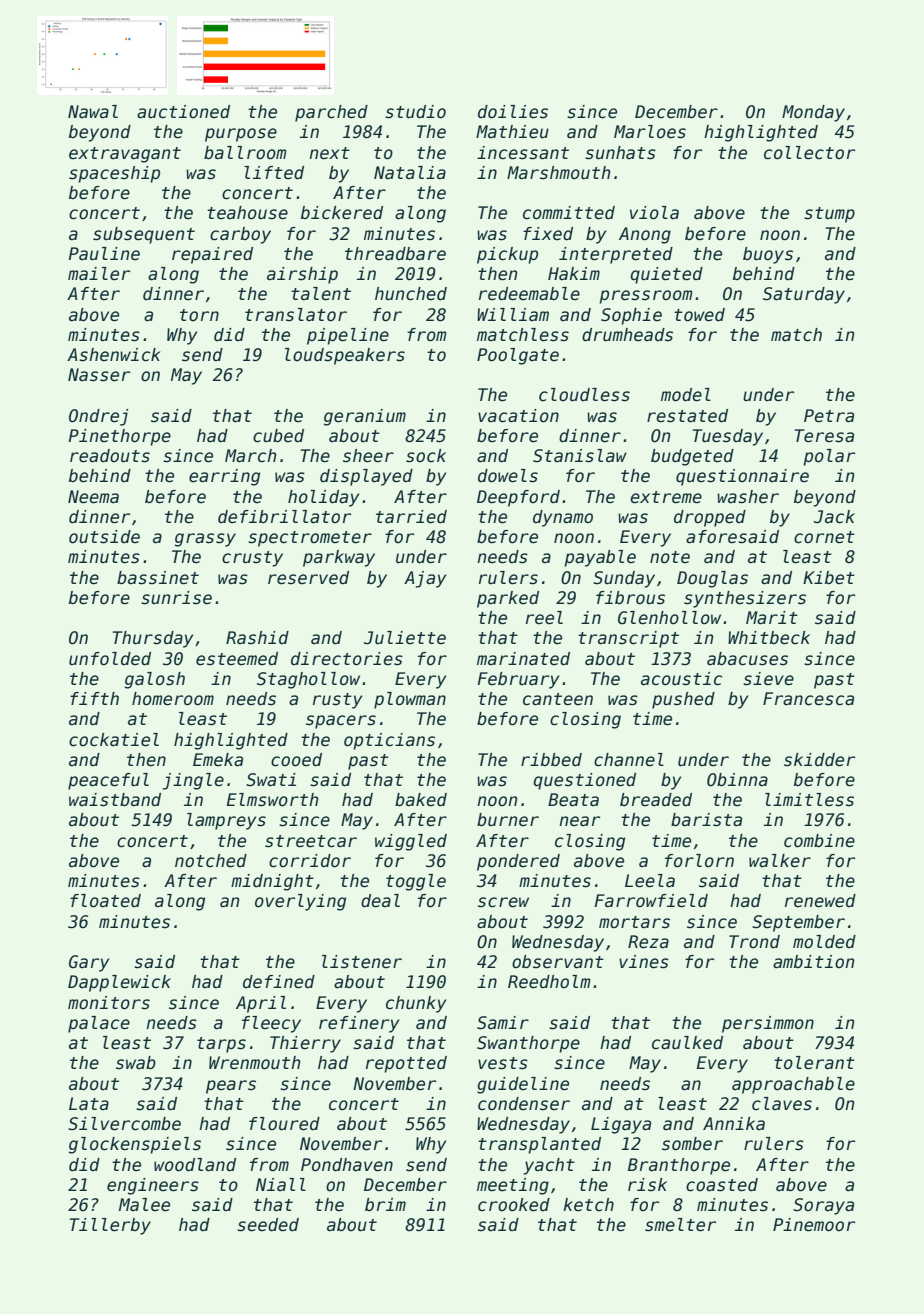 The width and height of the page is (924, 1314). I want to click on sunrise, so click(176, 598).
